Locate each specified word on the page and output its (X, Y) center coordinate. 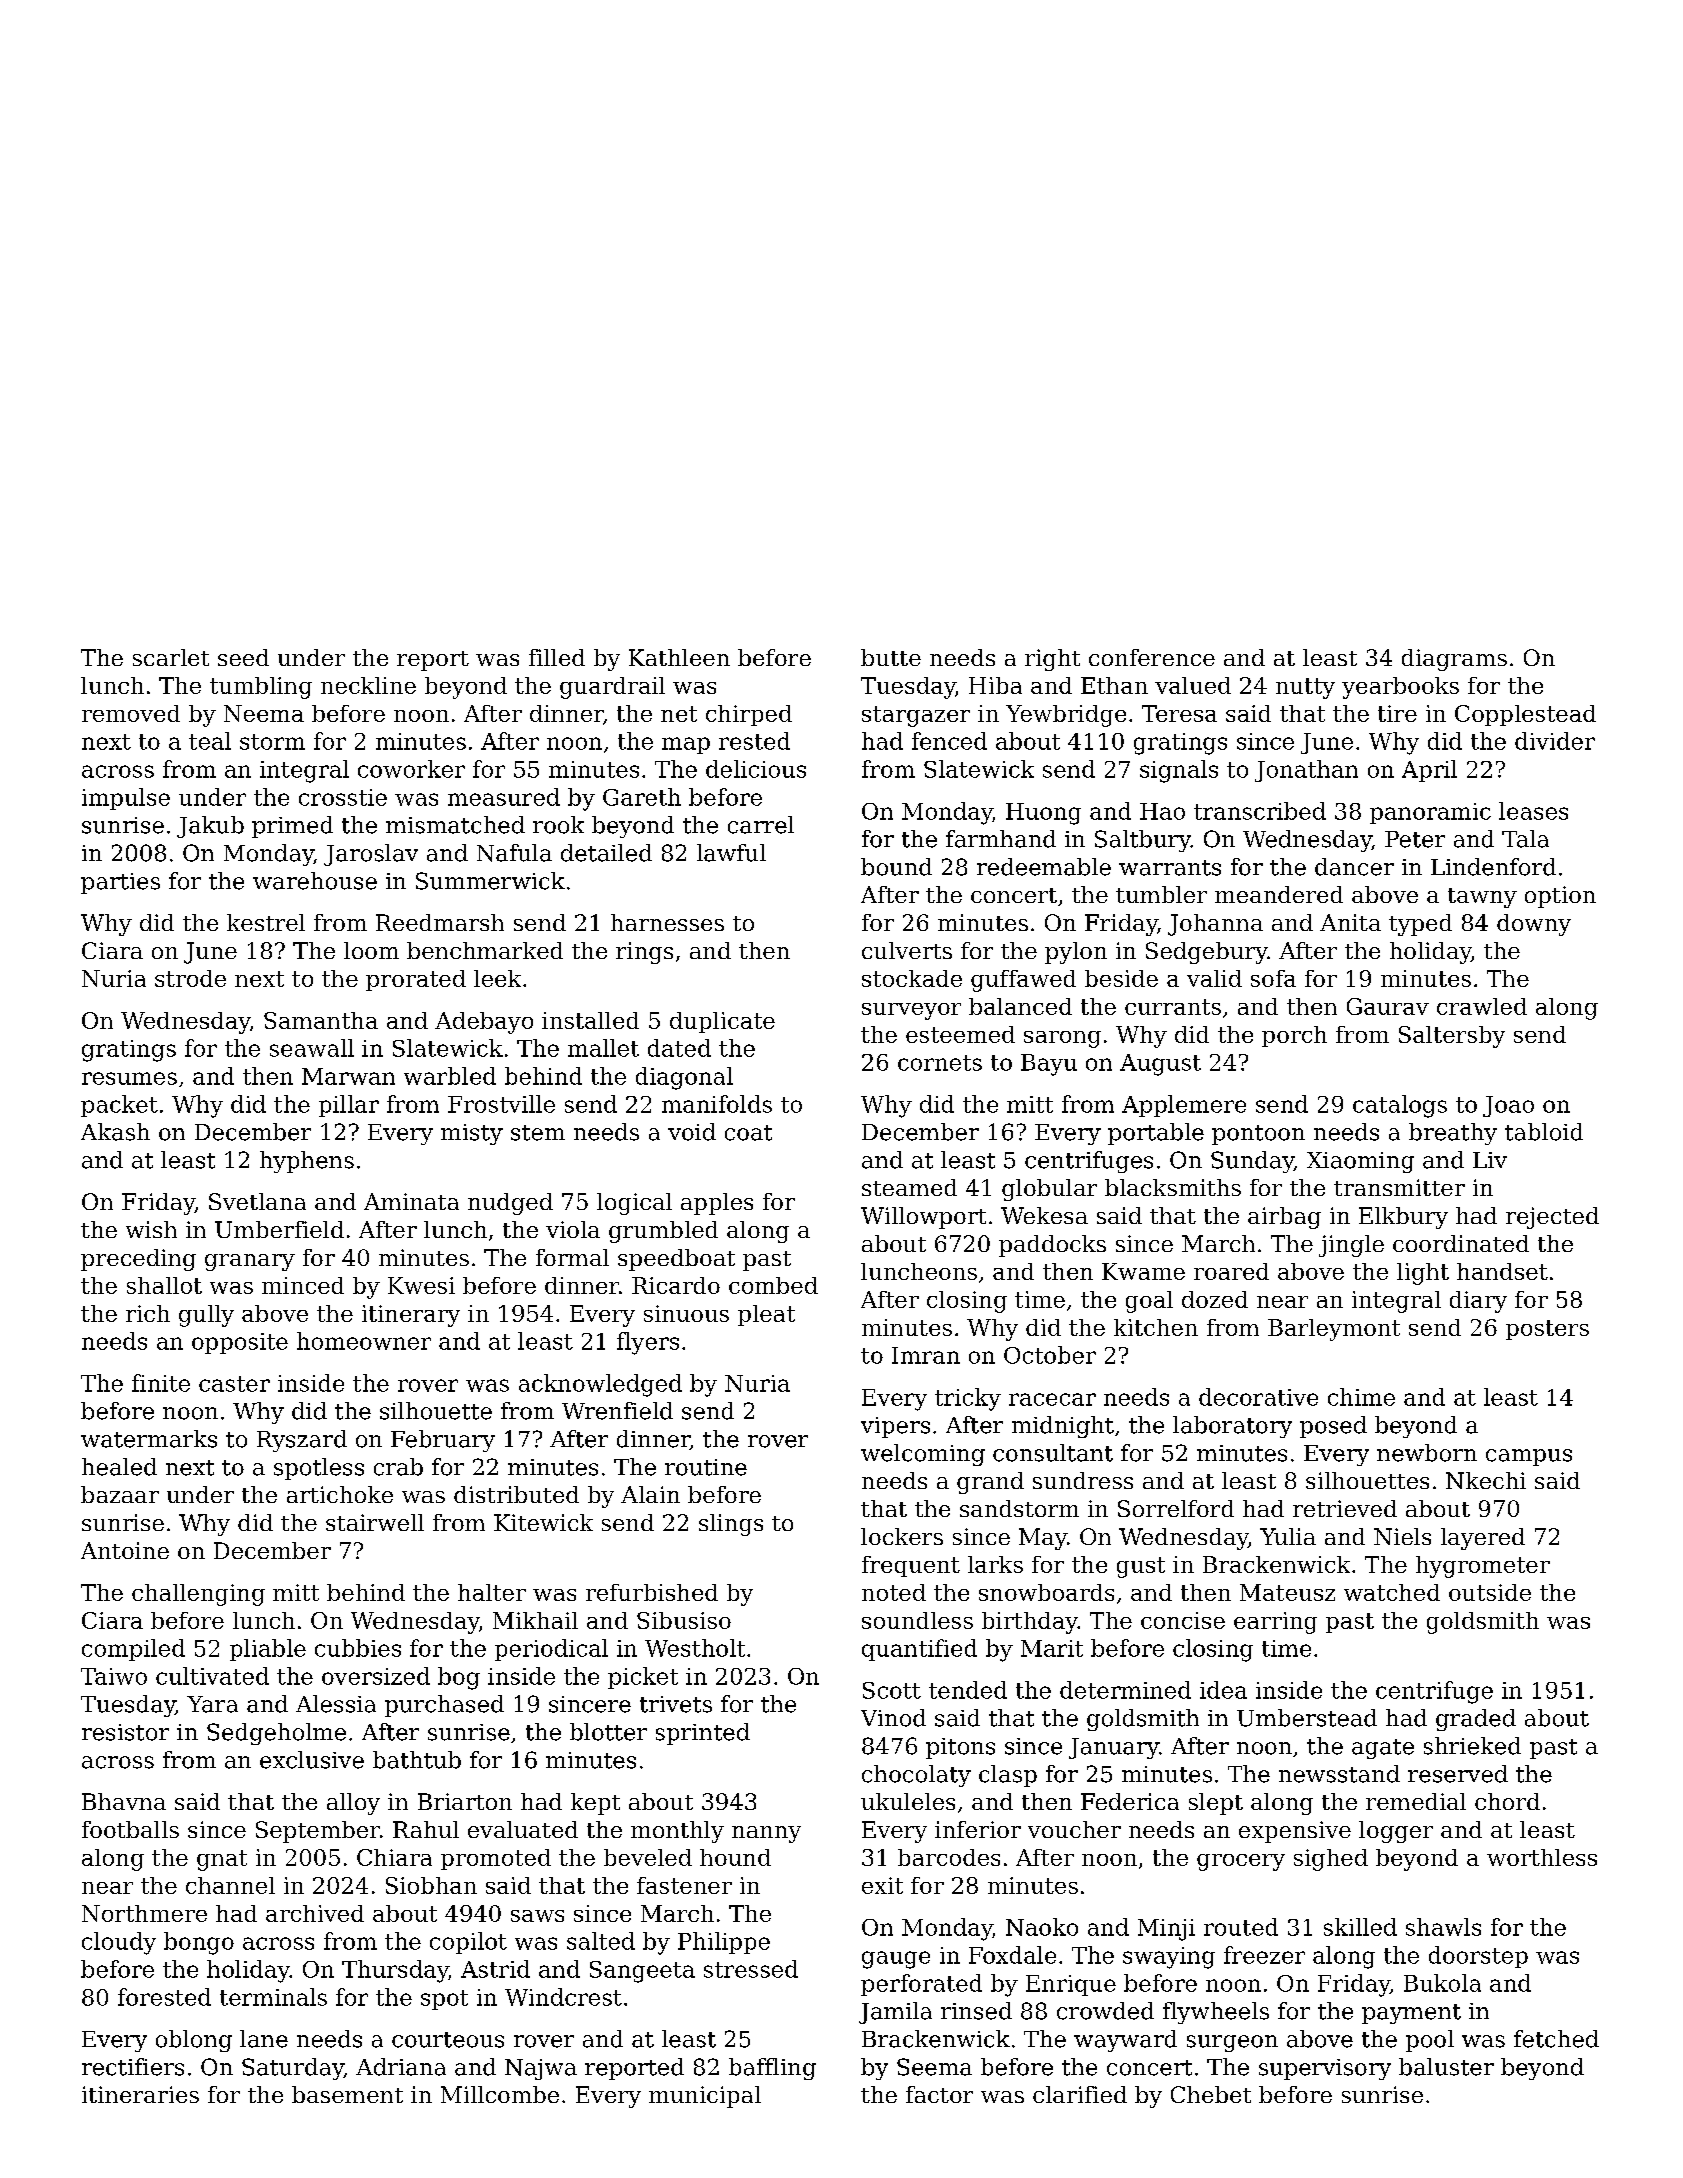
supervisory (1325, 2069)
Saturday (293, 2069)
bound (896, 867)
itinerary (411, 1316)
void (692, 1132)
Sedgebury (1207, 953)
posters (1547, 1330)
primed (292, 827)
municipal (705, 2097)
